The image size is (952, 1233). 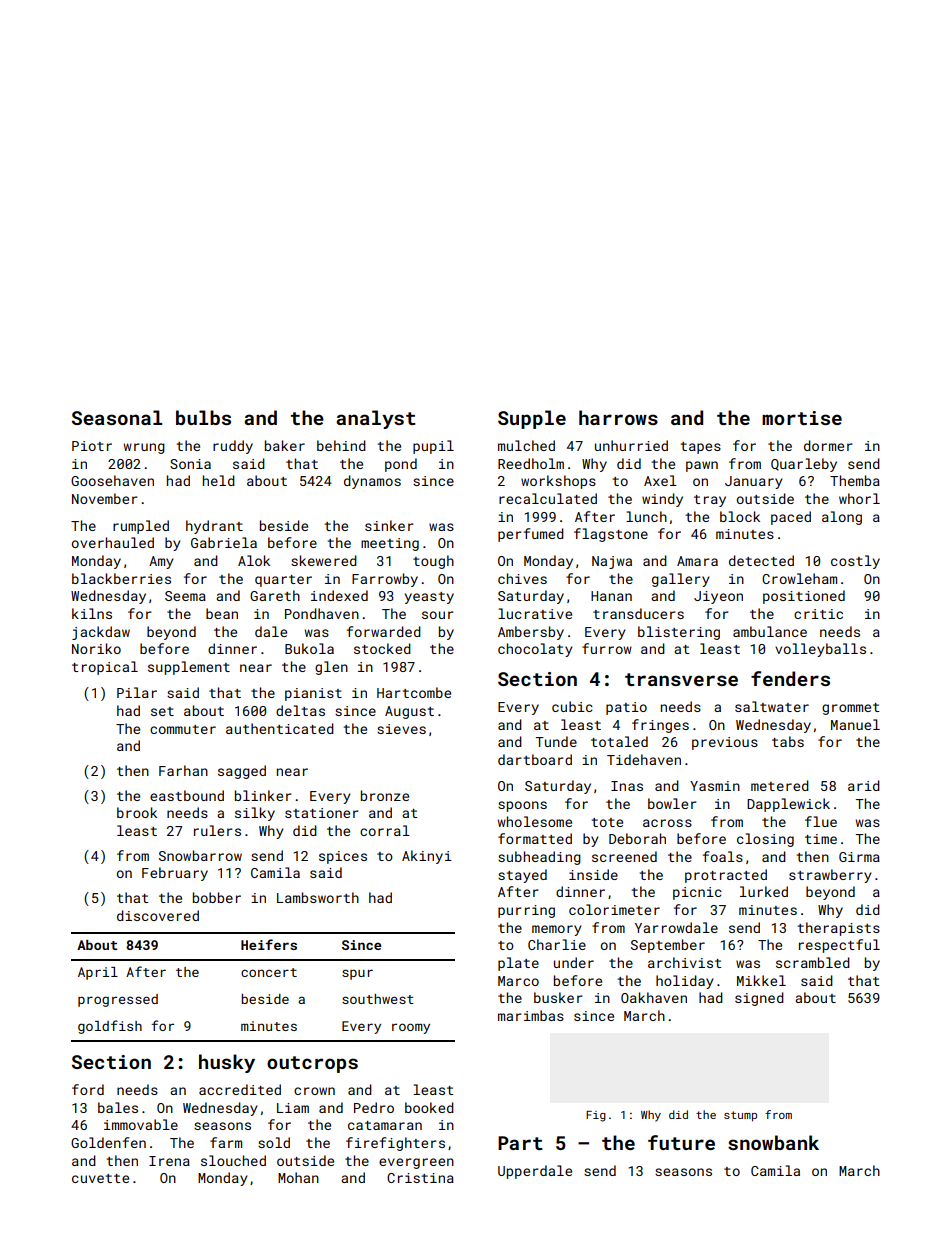 I want to click on stump, so click(x=740, y=1116).
